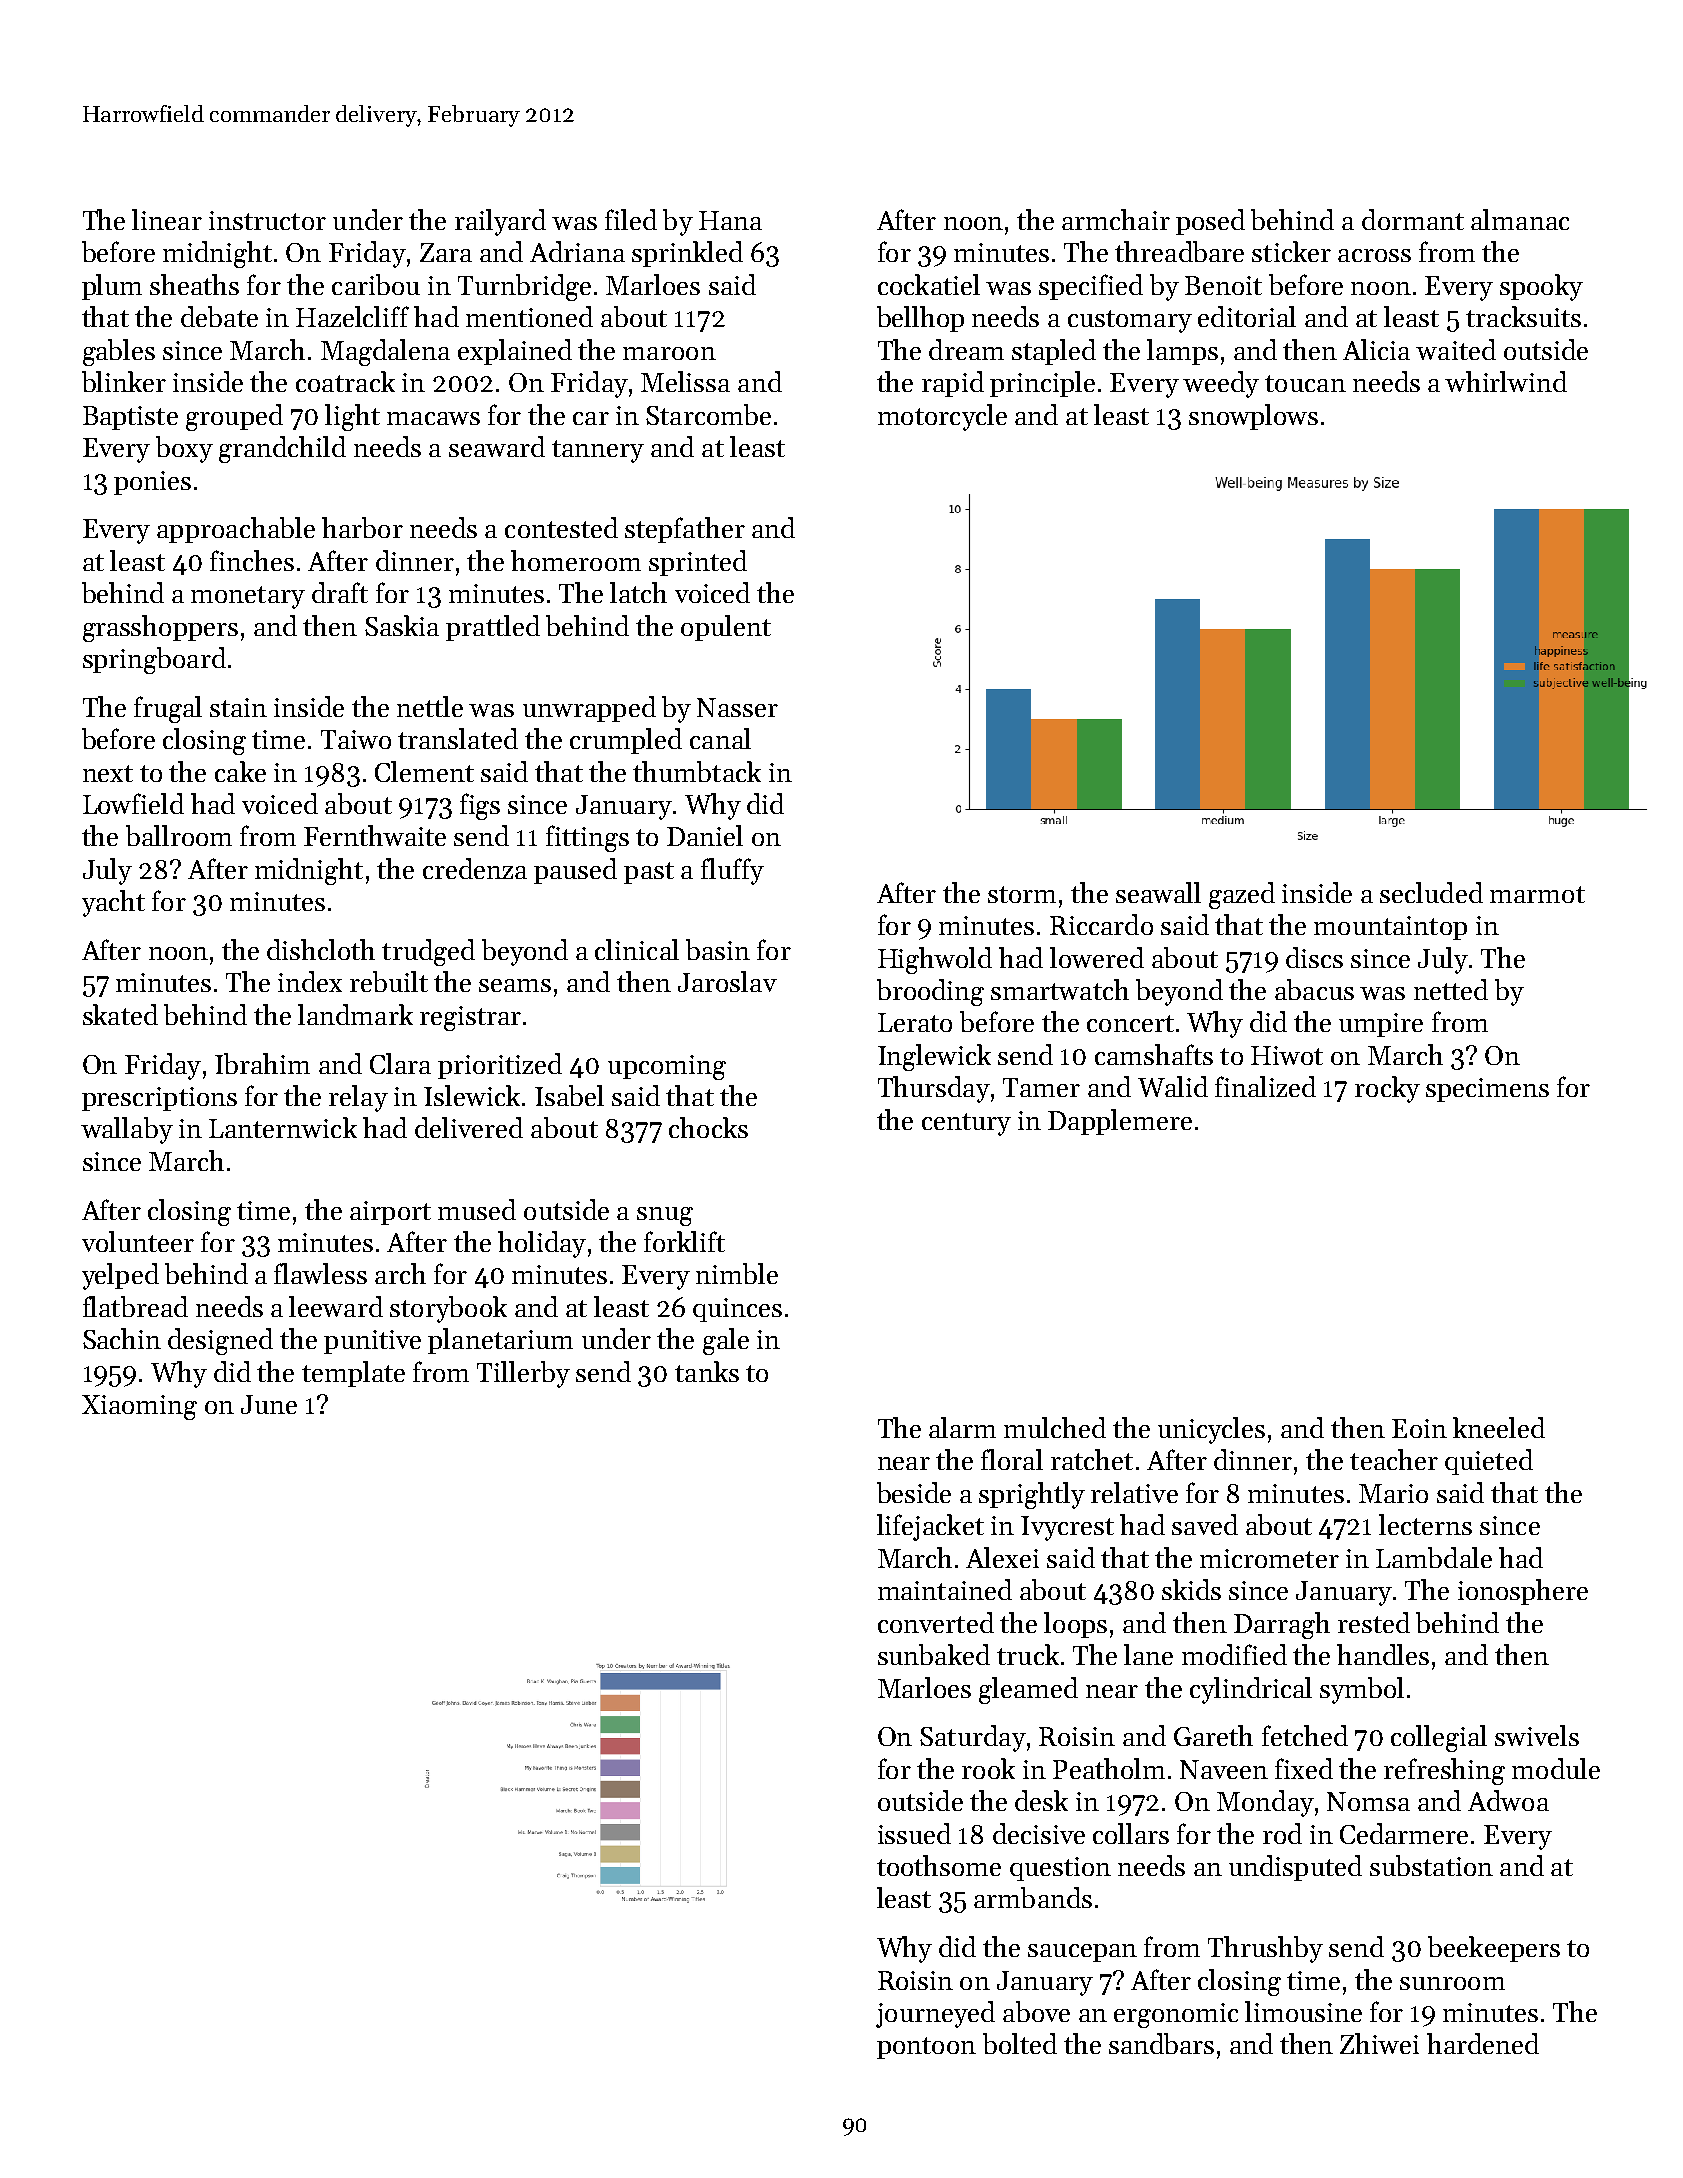  Describe the element at coordinates (1041, 1800) in the screenshot. I see `desk` at that location.
